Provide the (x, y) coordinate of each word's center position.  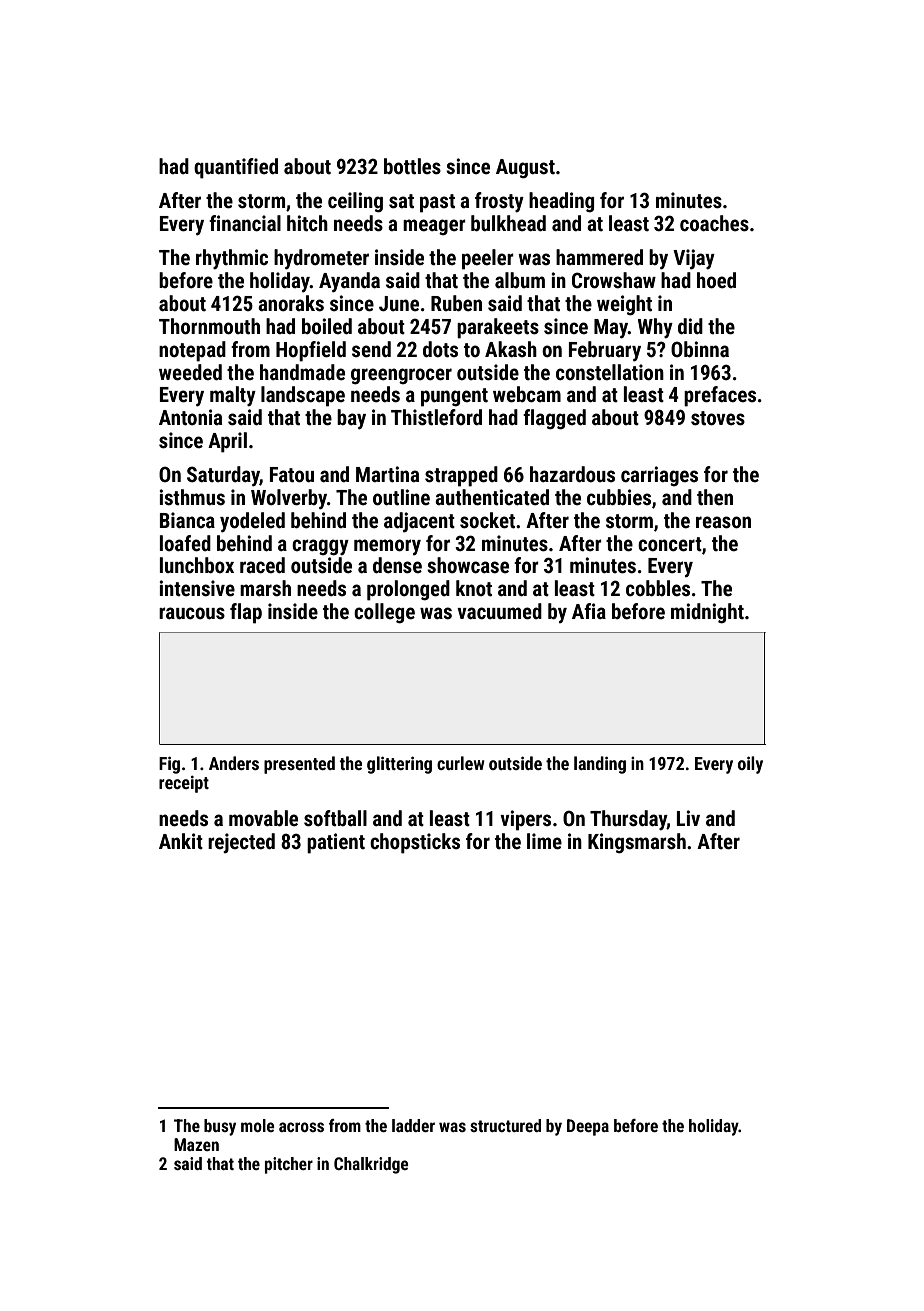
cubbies (619, 497)
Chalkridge (371, 1165)
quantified (236, 168)
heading (561, 202)
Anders (234, 763)
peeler (488, 259)
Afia (589, 611)
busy (220, 1127)
